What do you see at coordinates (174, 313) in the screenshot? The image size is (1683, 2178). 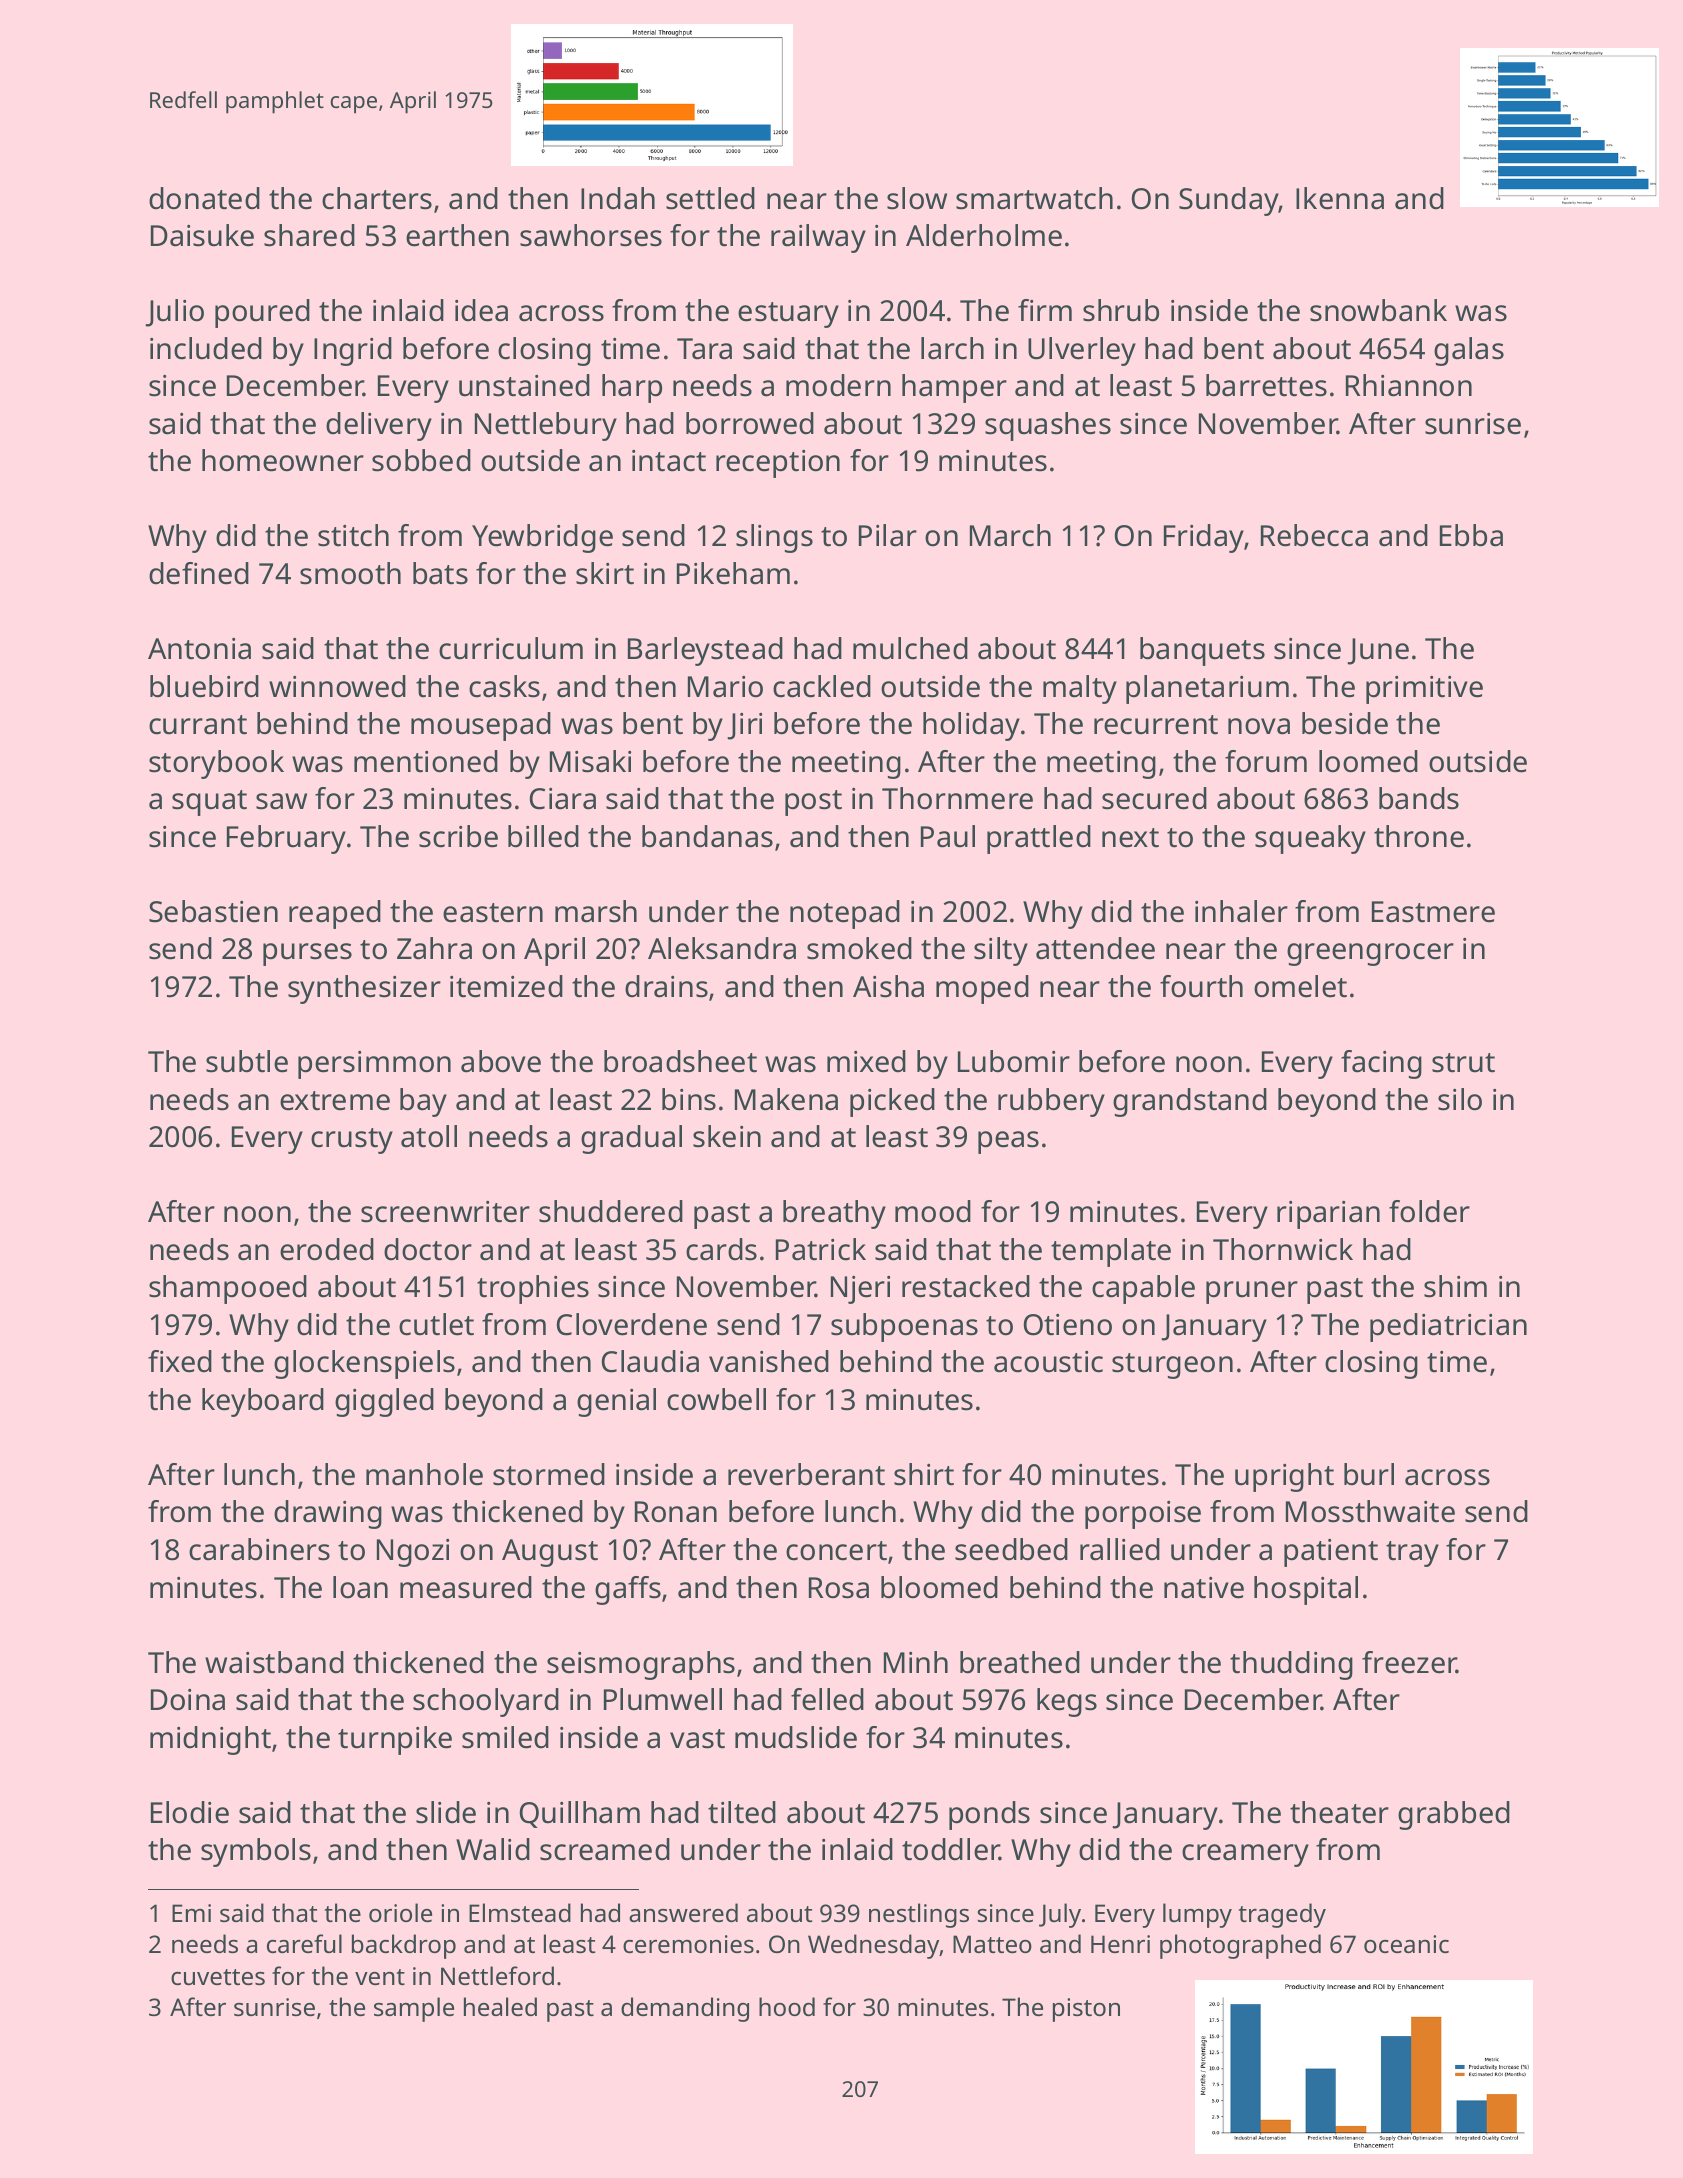 I see `Julio` at bounding box center [174, 313].
